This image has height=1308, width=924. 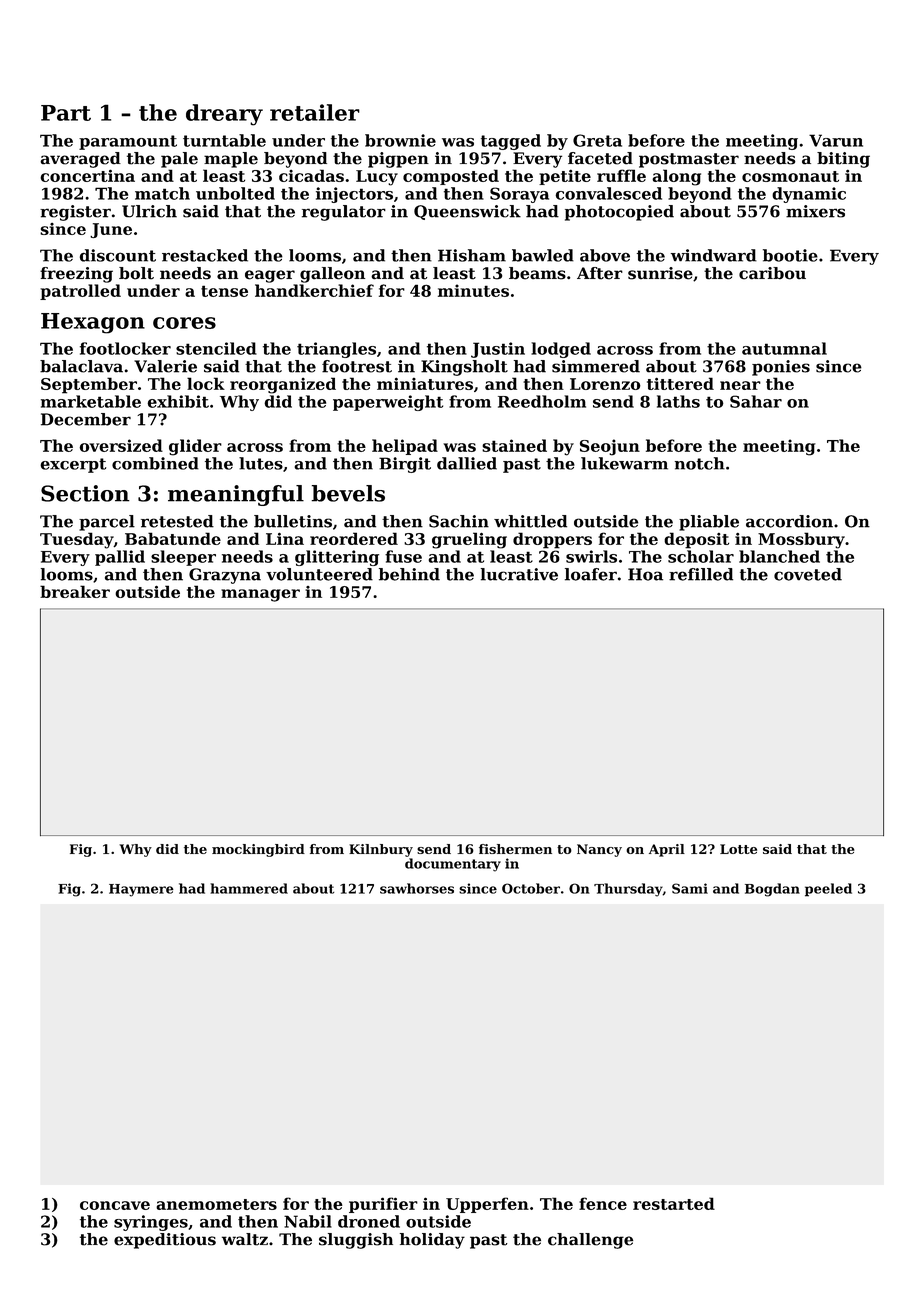 I want to click on sunrise, so click(x=660, y=273).
